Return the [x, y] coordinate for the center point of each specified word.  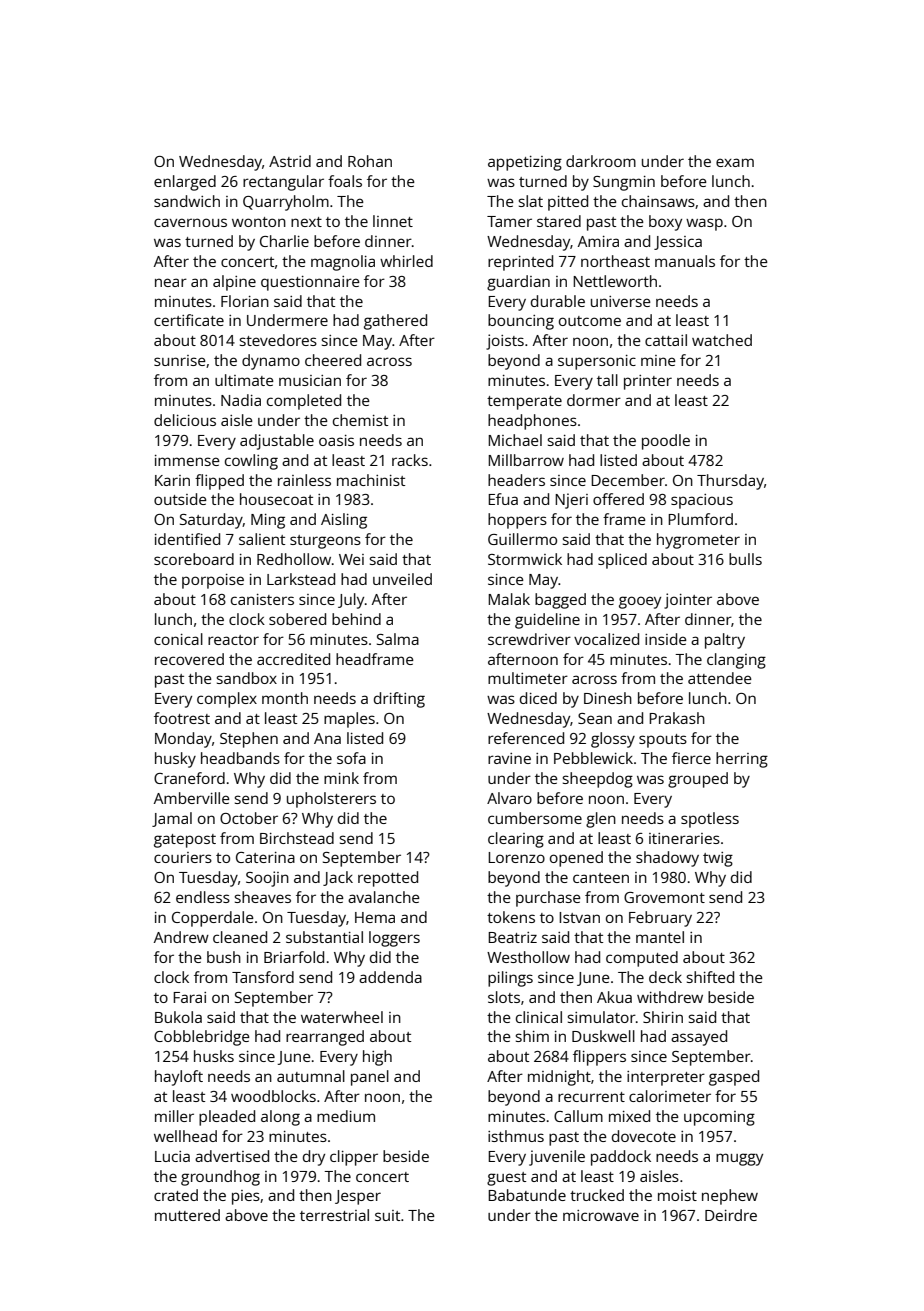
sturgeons [325, 542]
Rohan [370, 161]
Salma [398, 639]
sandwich [187, 201]
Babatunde [527, 1195]
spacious [702, 501]
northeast [615, 261]
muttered [187, 1215]
